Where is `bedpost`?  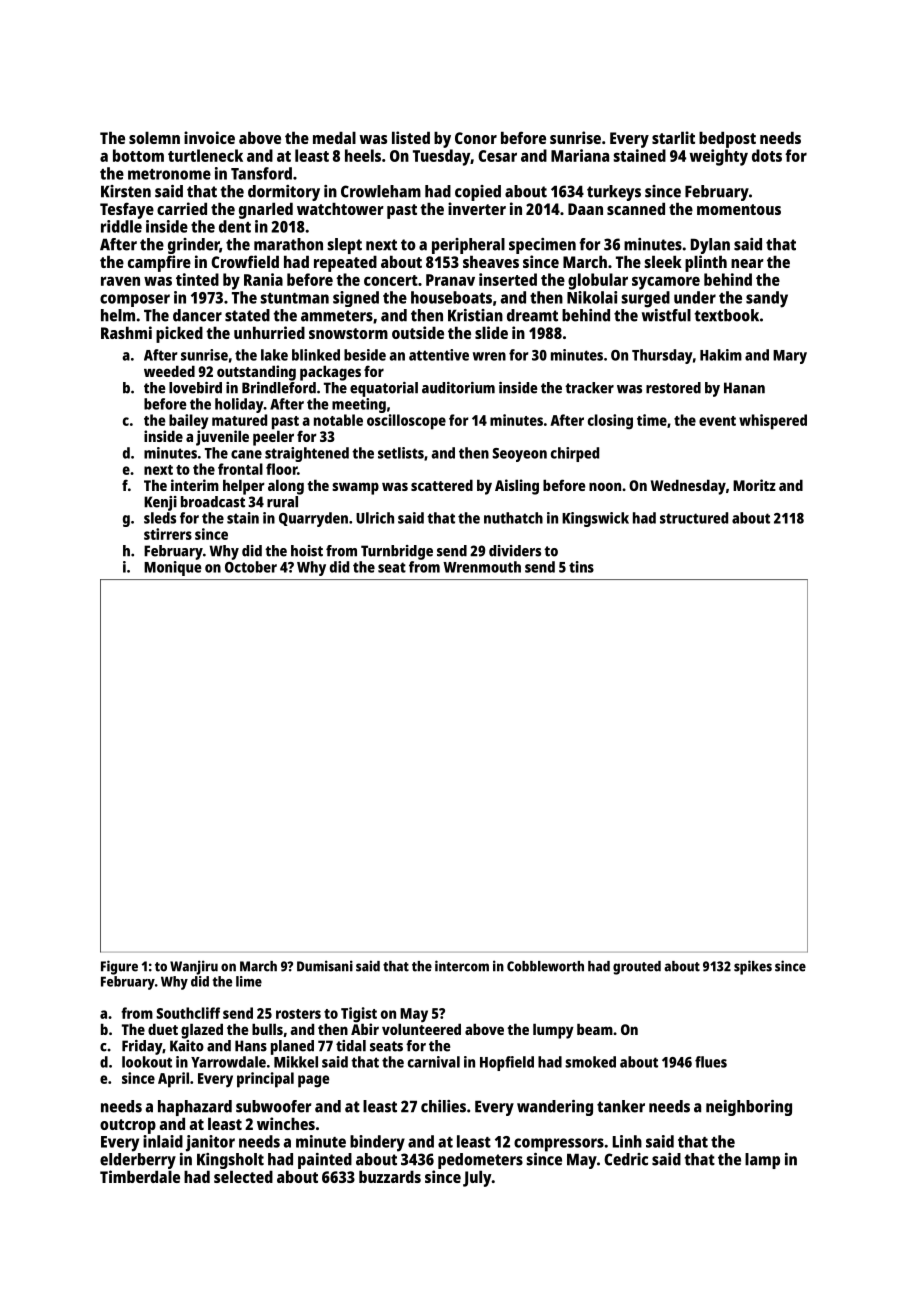 bedpost is located at coordinates (727, 139).
